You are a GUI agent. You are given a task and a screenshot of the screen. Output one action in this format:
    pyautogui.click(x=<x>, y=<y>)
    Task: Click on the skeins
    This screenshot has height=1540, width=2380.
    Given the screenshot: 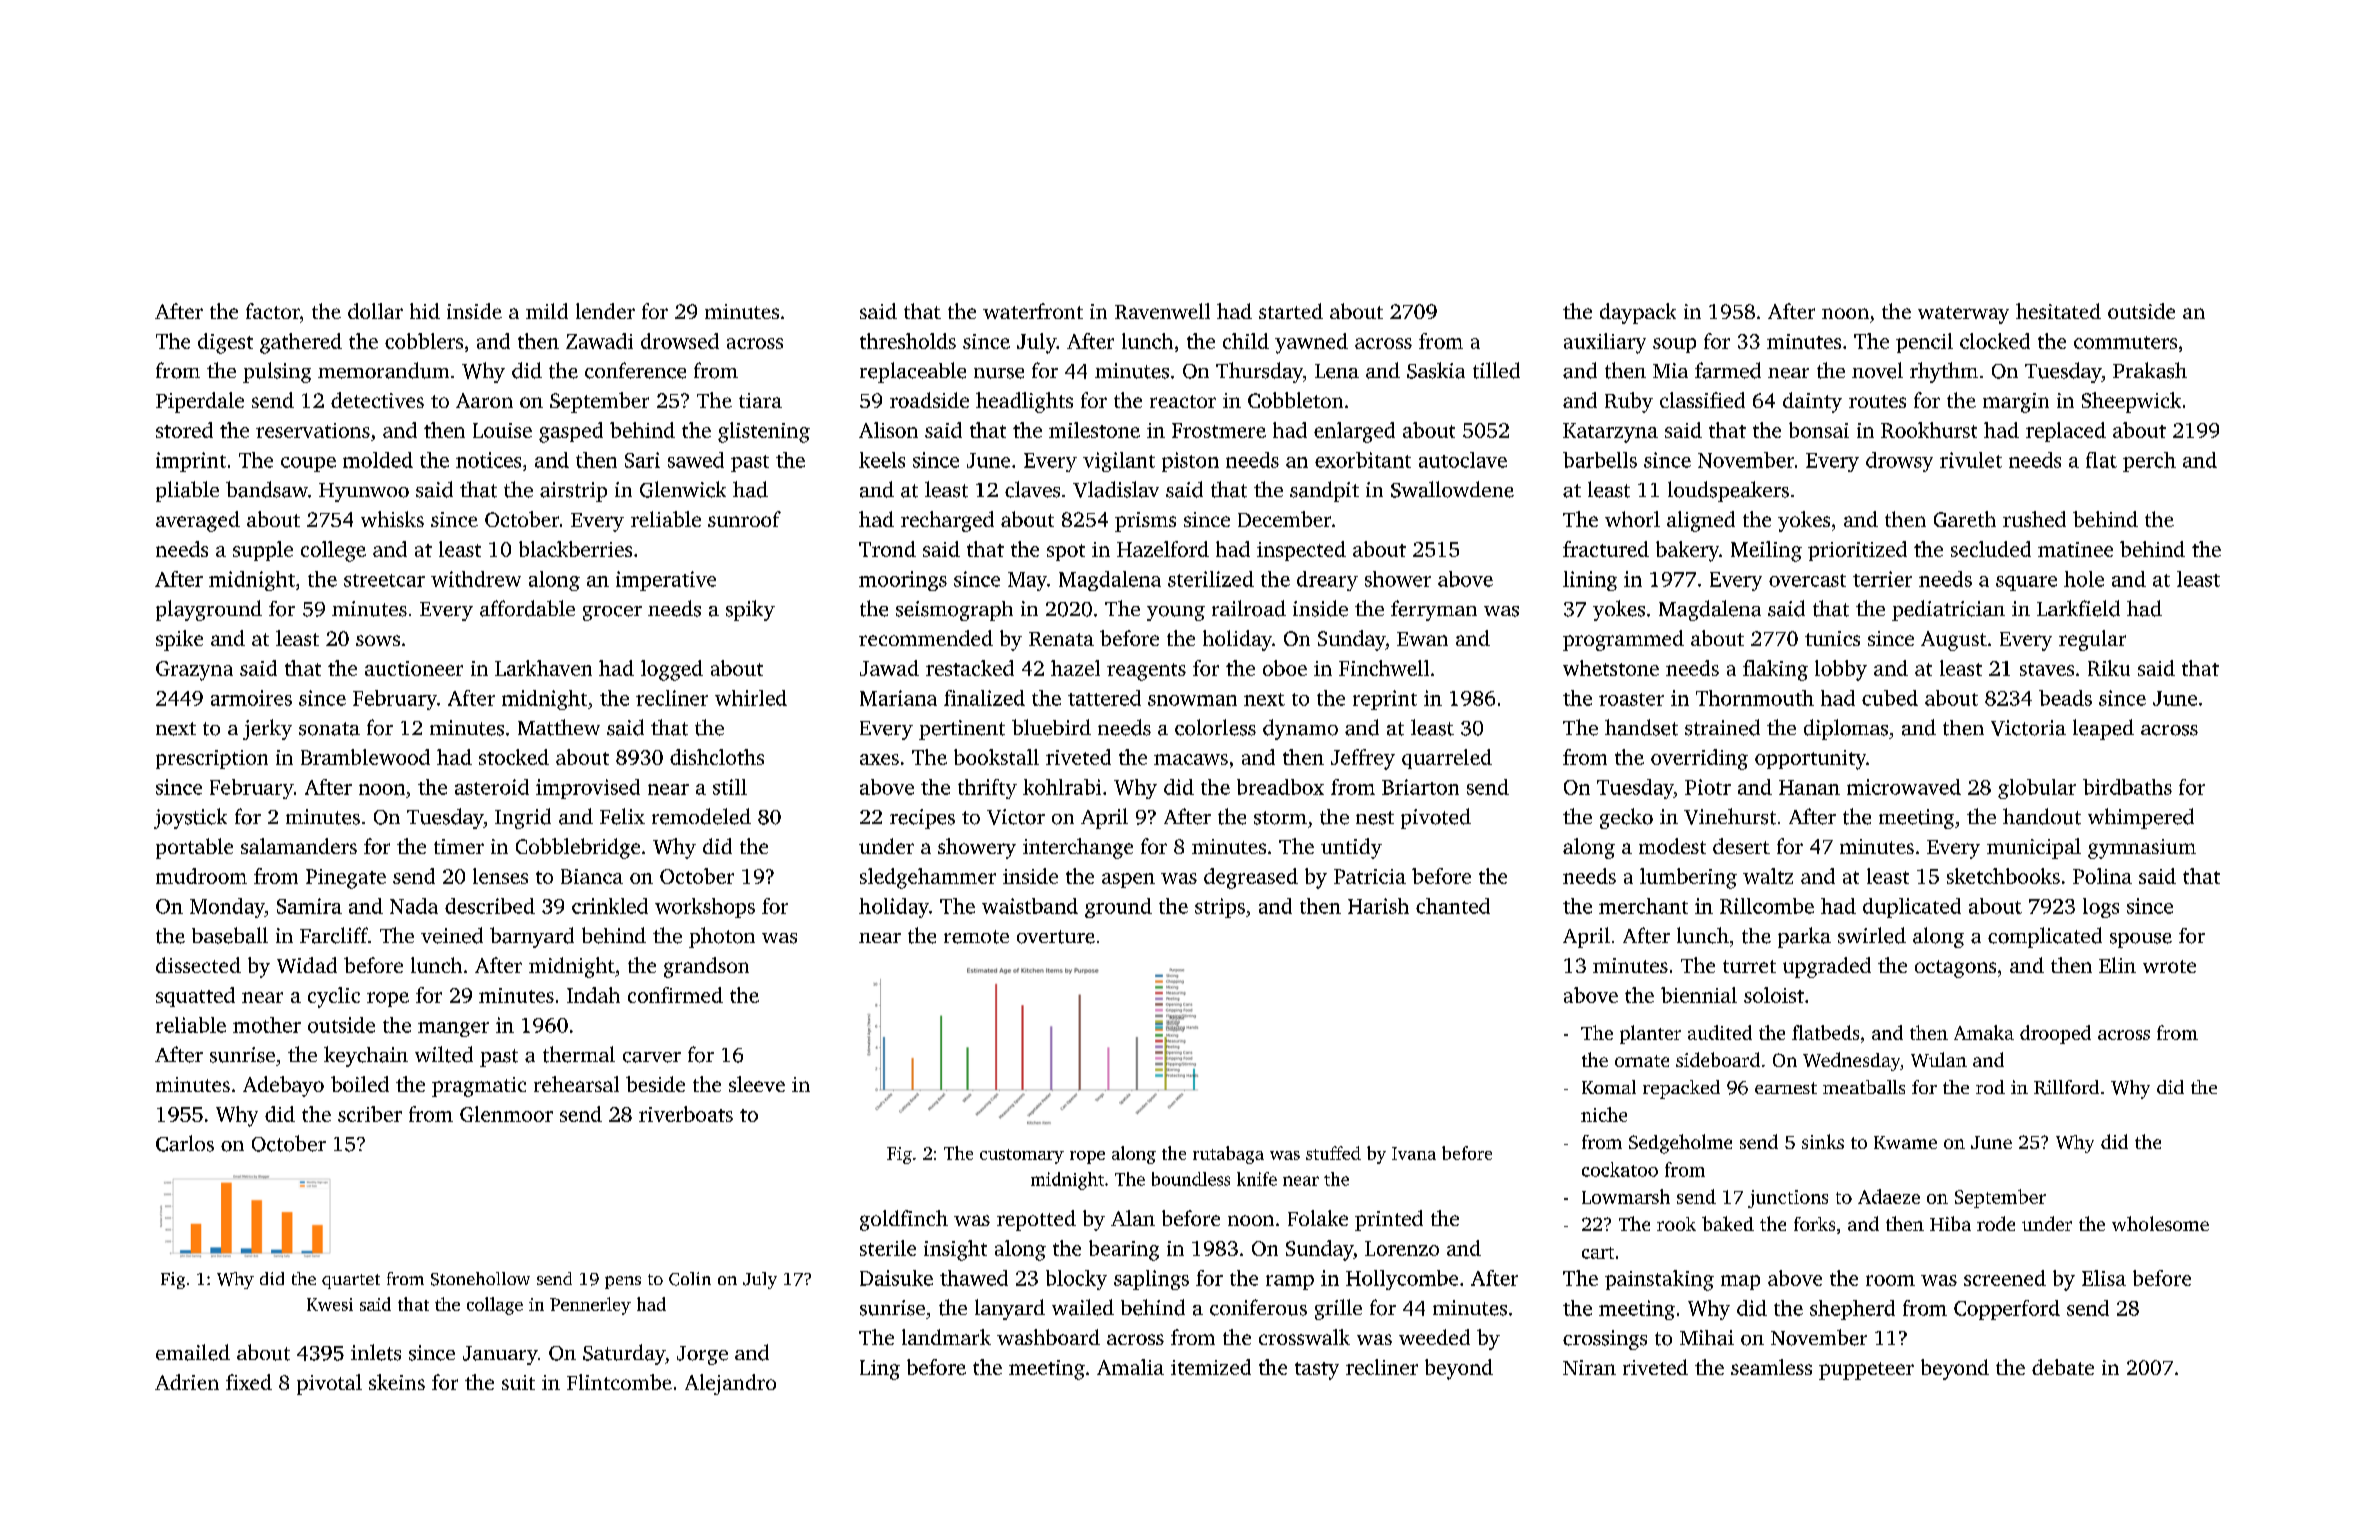 What is the action you would take?
    pyautogui.click(x=397, y=1382)
